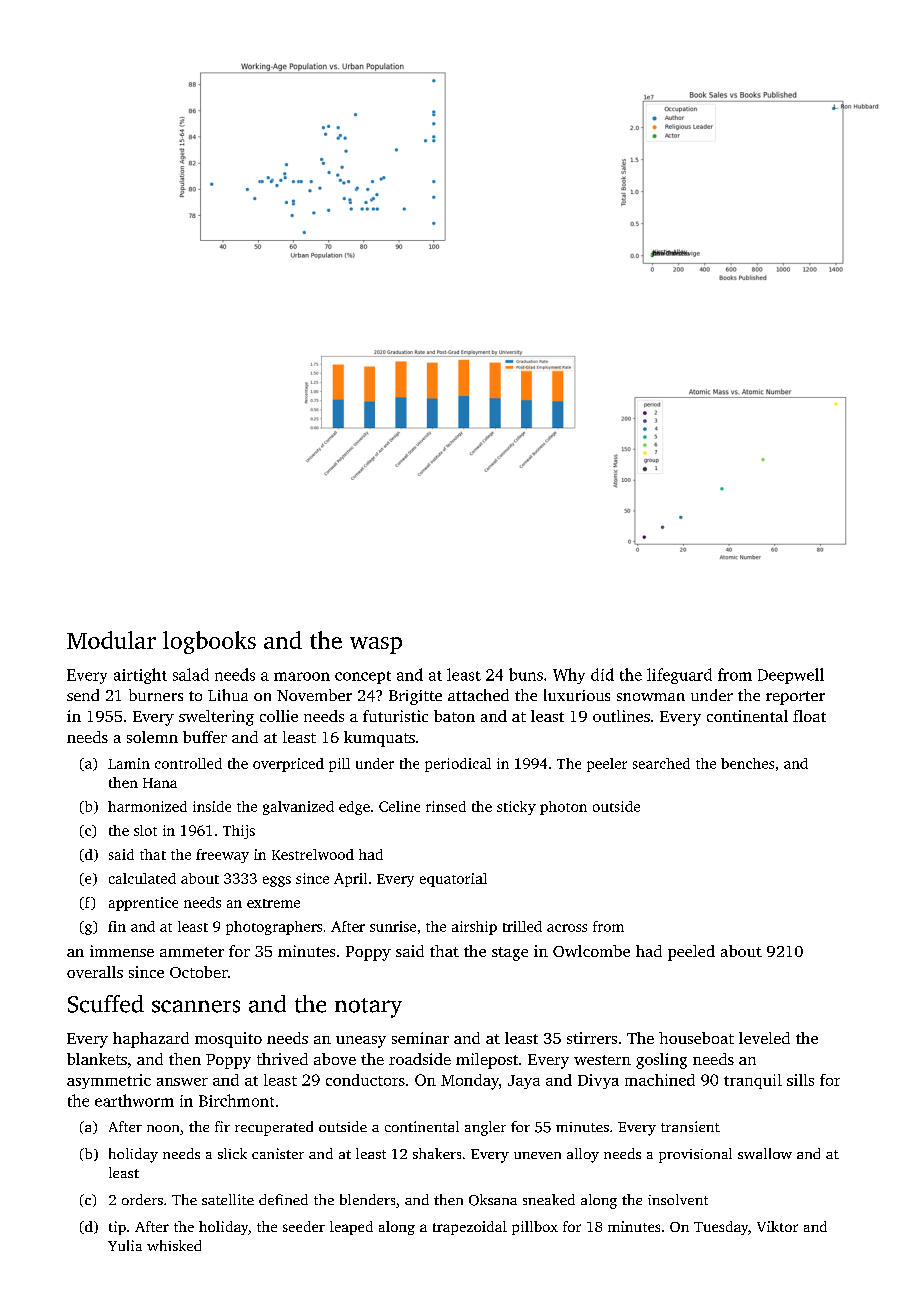 This page has height=1316, width=908. Describe the element at coordinates (470, 1228) in the page. I see `trapezoidal` at that location.
